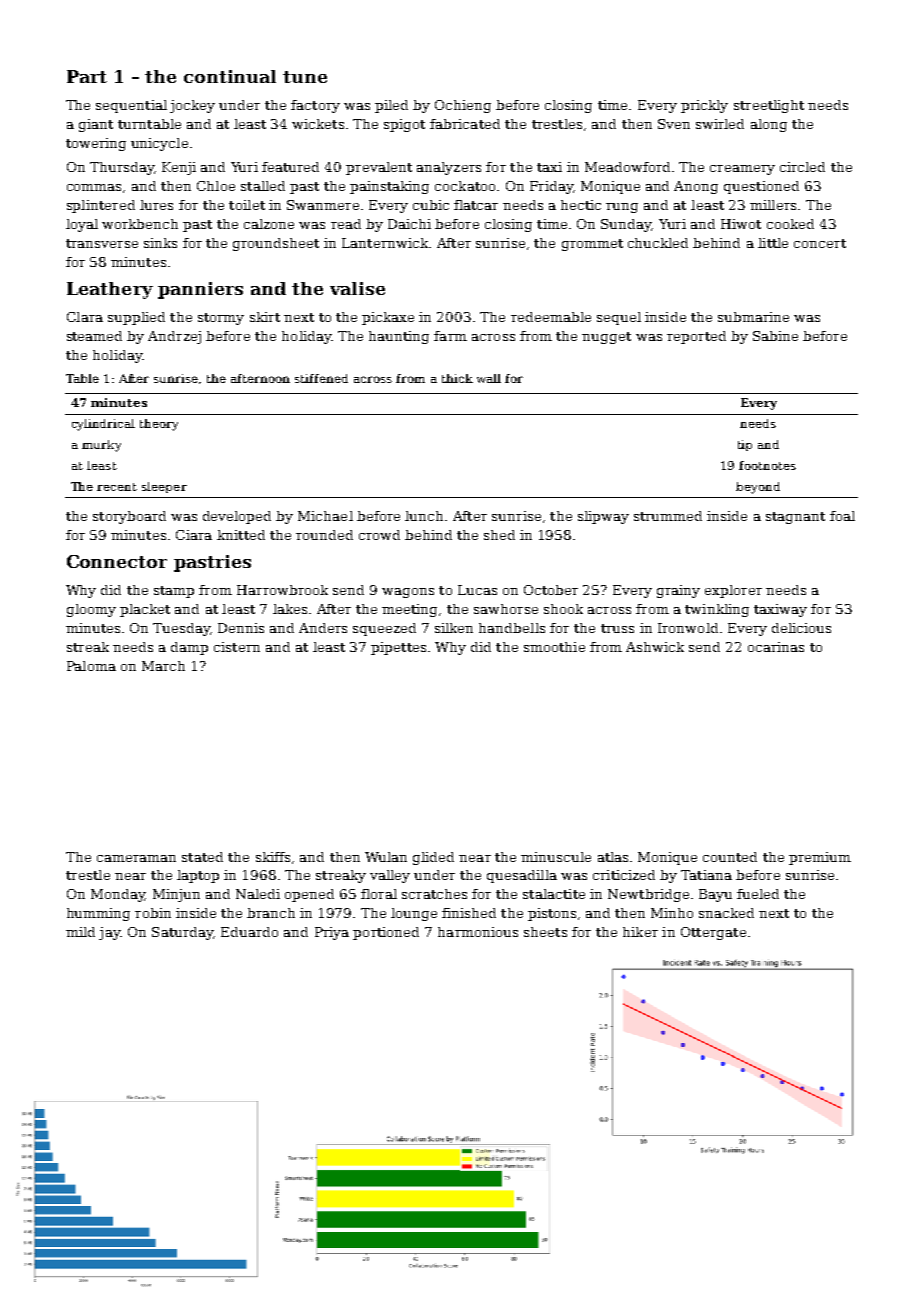  What do you see at coordinates (758, 488) in the image?
I see `beyond` at bounding box center [758, 488].
